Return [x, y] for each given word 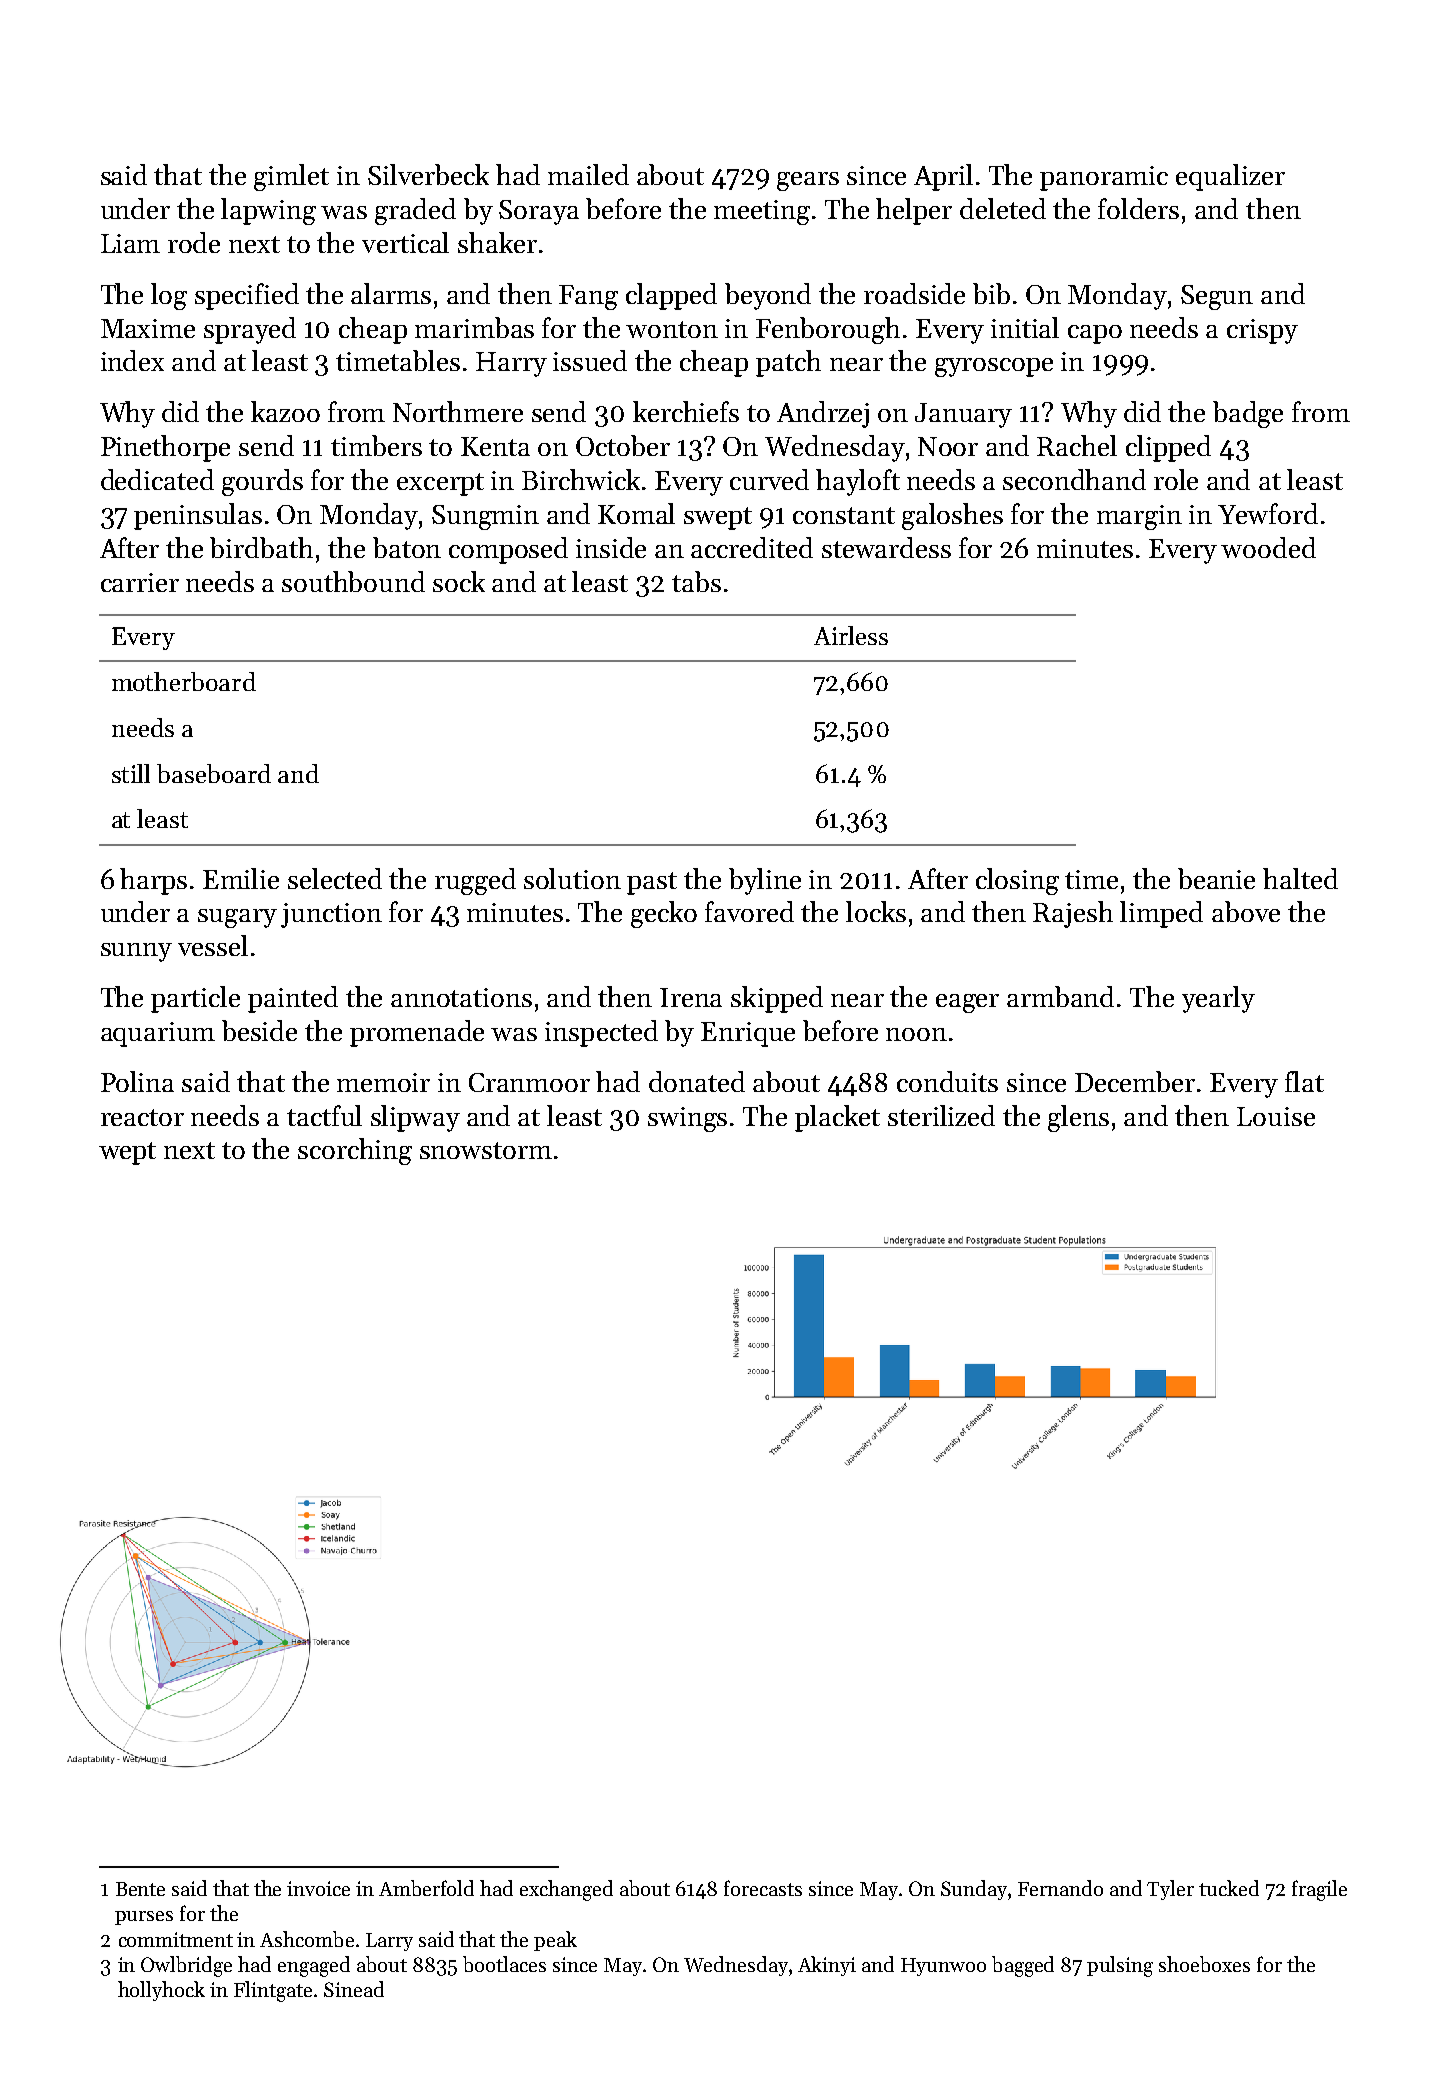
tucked [1229, 1888]
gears [808, 181]
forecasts [763, 1888]
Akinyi [827, 1966]
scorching [355, 1151]
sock [459, 581]
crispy [1262, 331]
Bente [140, 1889]
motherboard [184, 681]
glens [1078, 1118]
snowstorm [486, 1150]
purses [144, 1918]
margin [1139, 517]
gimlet [291, 177]
